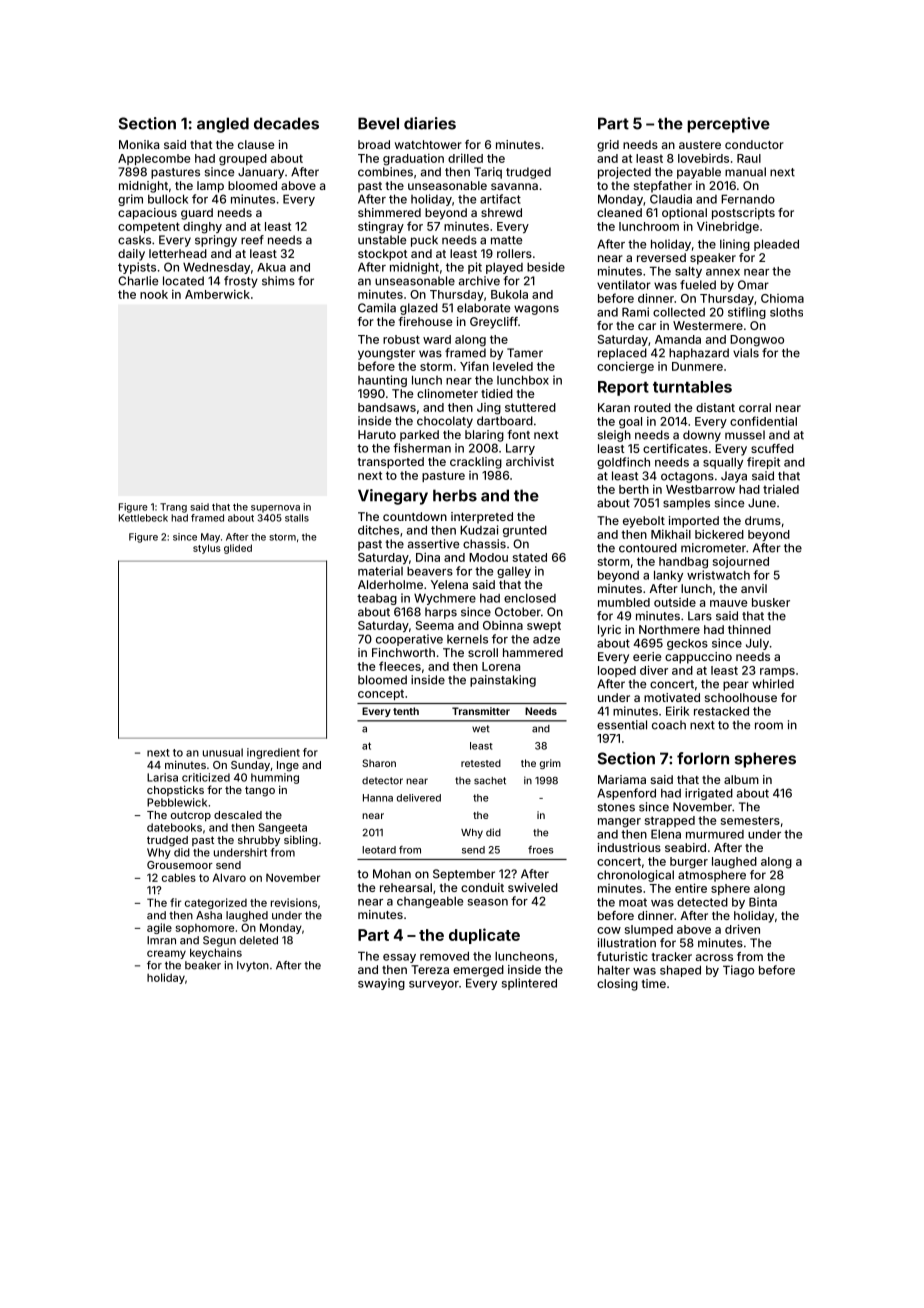 The width and height of the screenshot is (924, 1308). Describe the element at coordinates (203, 965) in the screenshot. I see `beaker` at that location.
